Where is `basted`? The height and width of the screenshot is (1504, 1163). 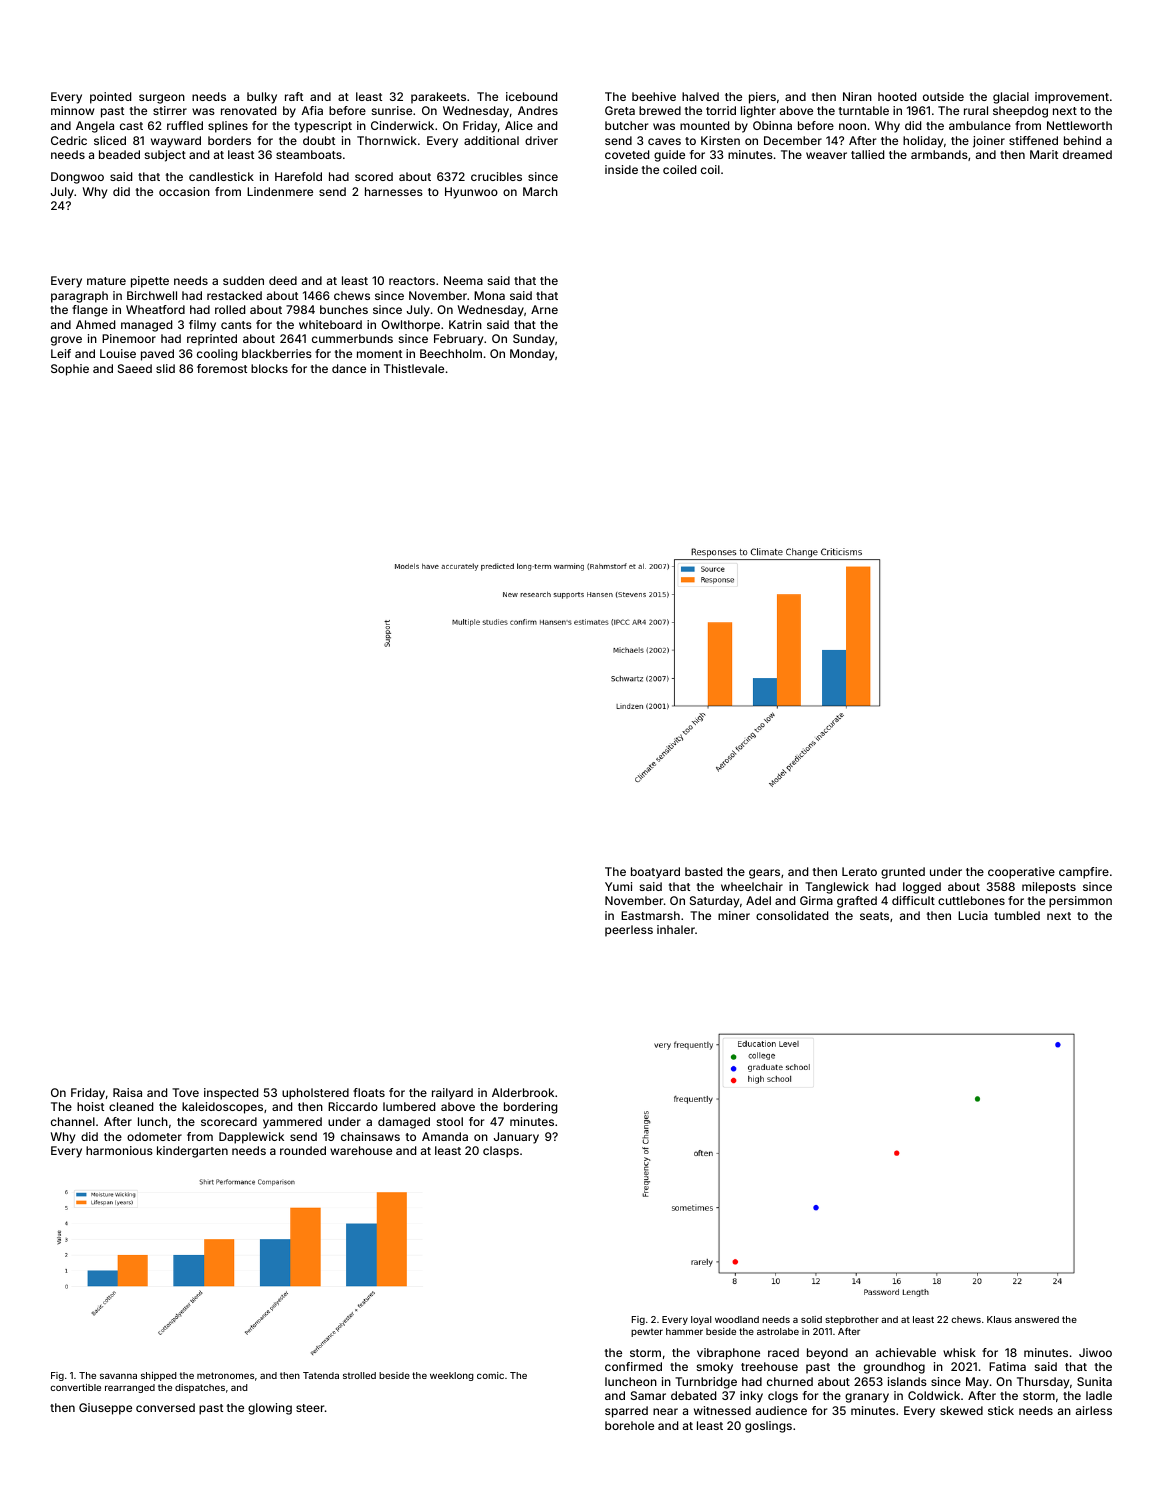 basted is located at coordinates (703, 871).
